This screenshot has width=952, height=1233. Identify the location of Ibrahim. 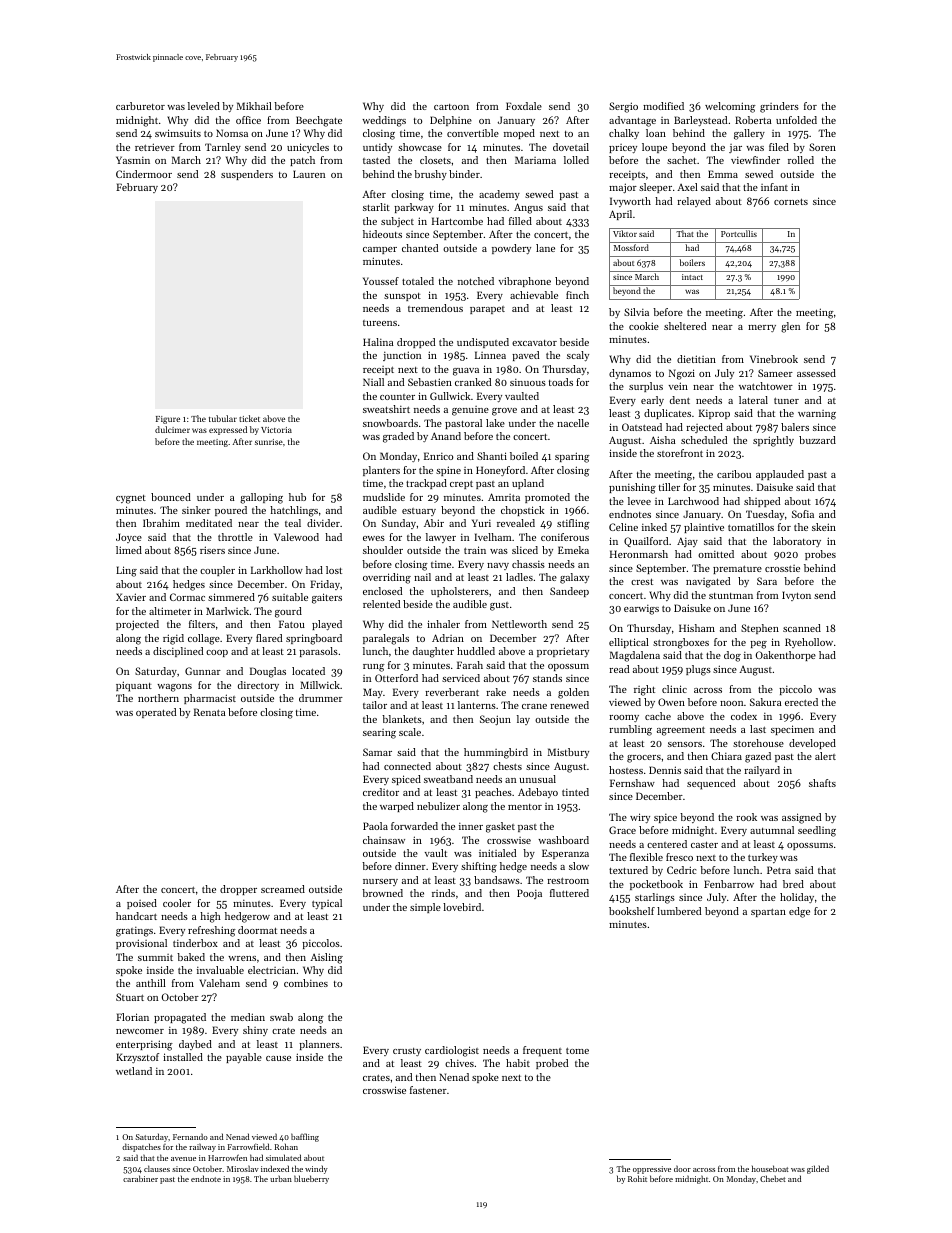
(161, 523).
